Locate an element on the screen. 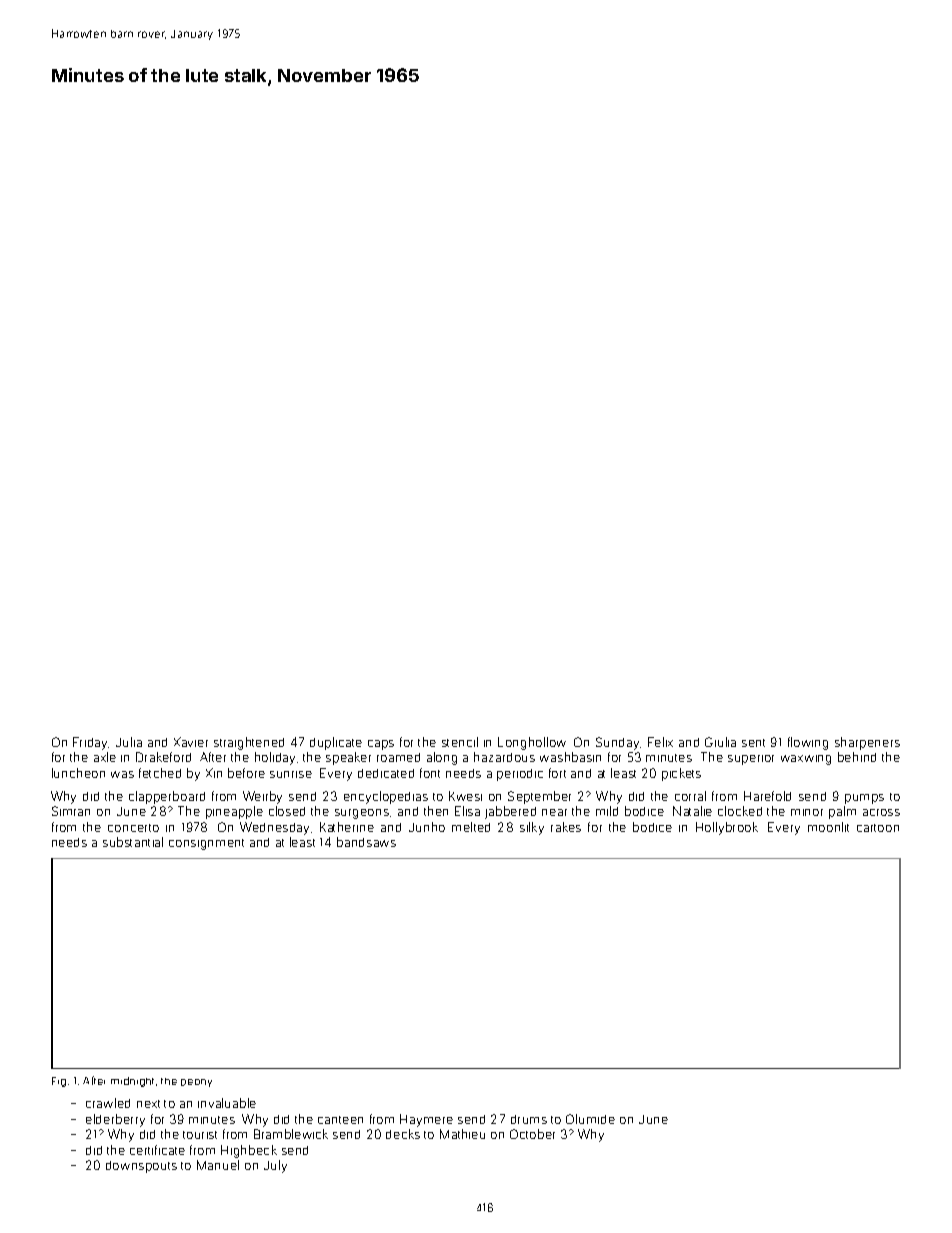 This screenshot has height=1233, width=952. consignment is located at coordinates (206, 844).
